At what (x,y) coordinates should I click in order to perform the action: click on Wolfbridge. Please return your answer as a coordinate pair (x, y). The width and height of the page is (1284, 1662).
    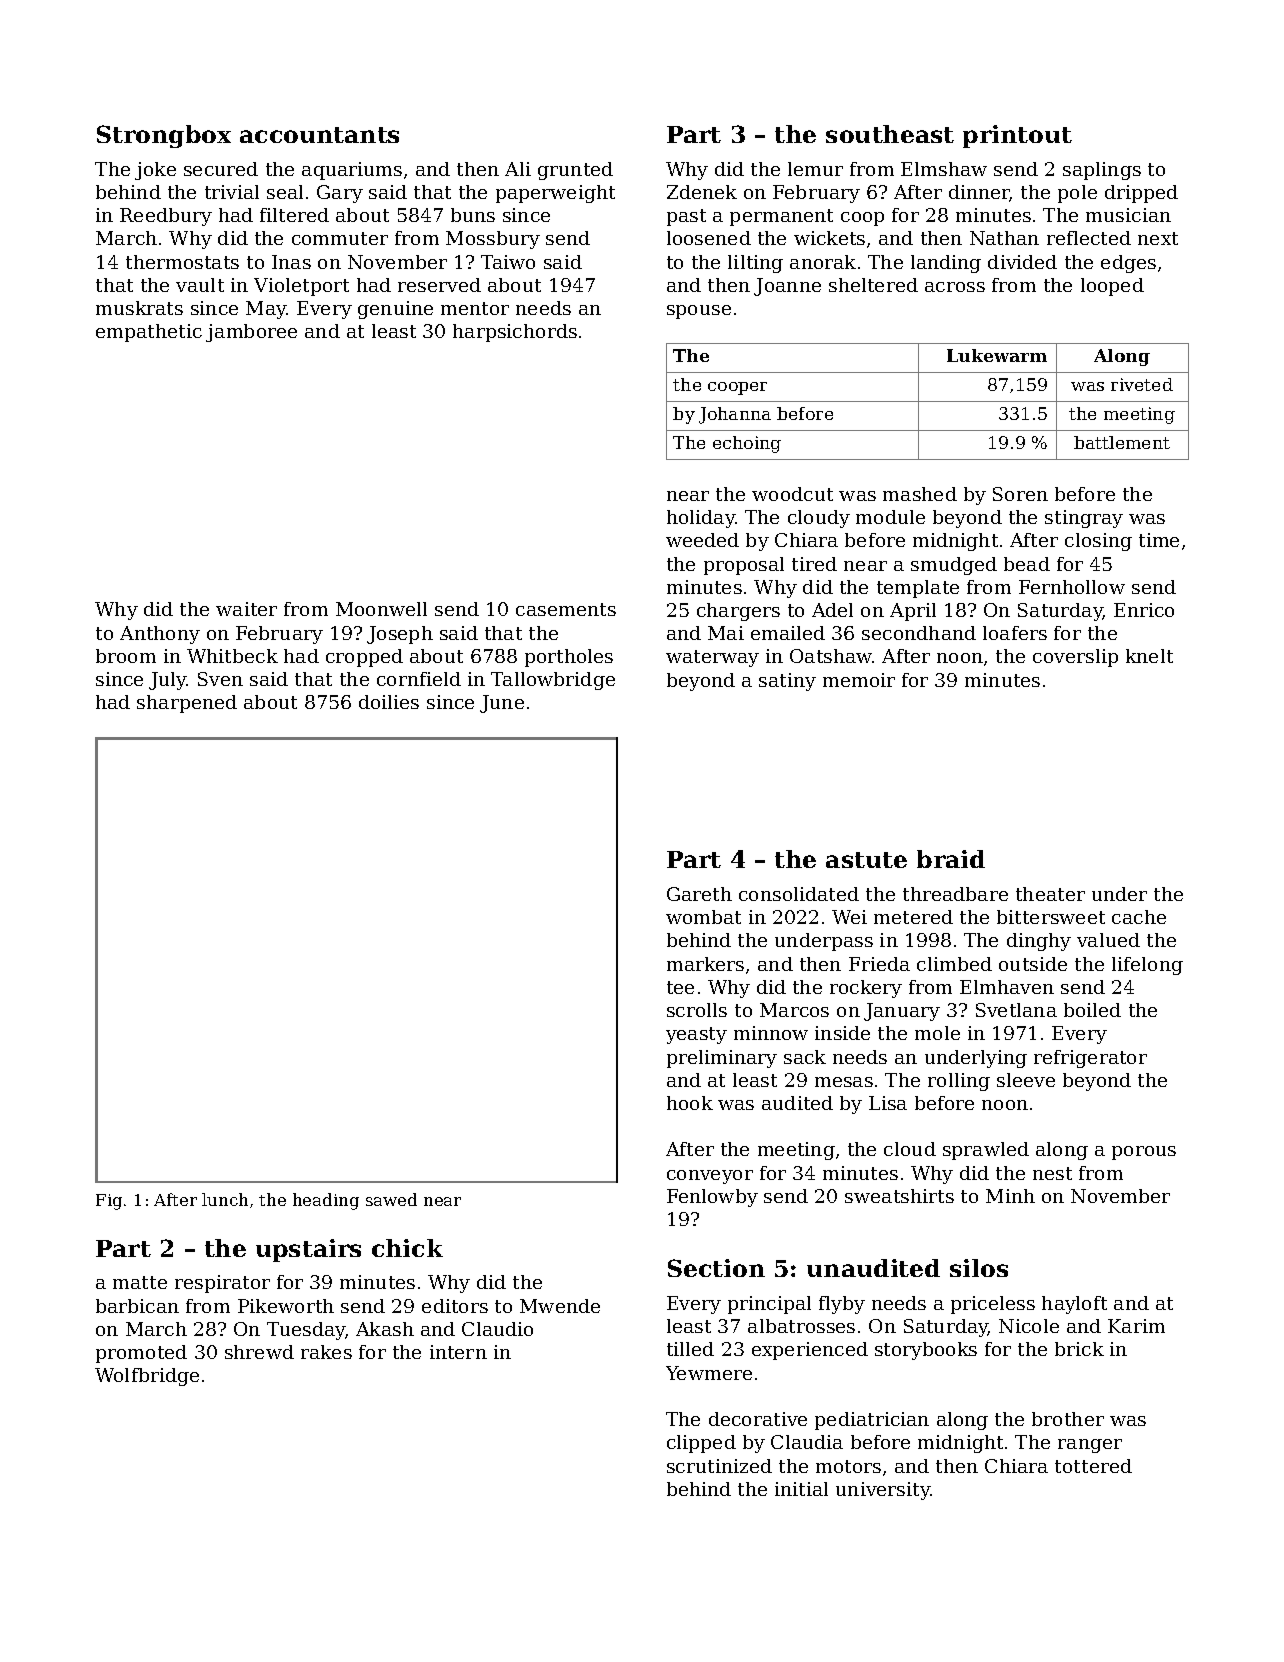
    Looking at the image, I should click on (147, 1377).
